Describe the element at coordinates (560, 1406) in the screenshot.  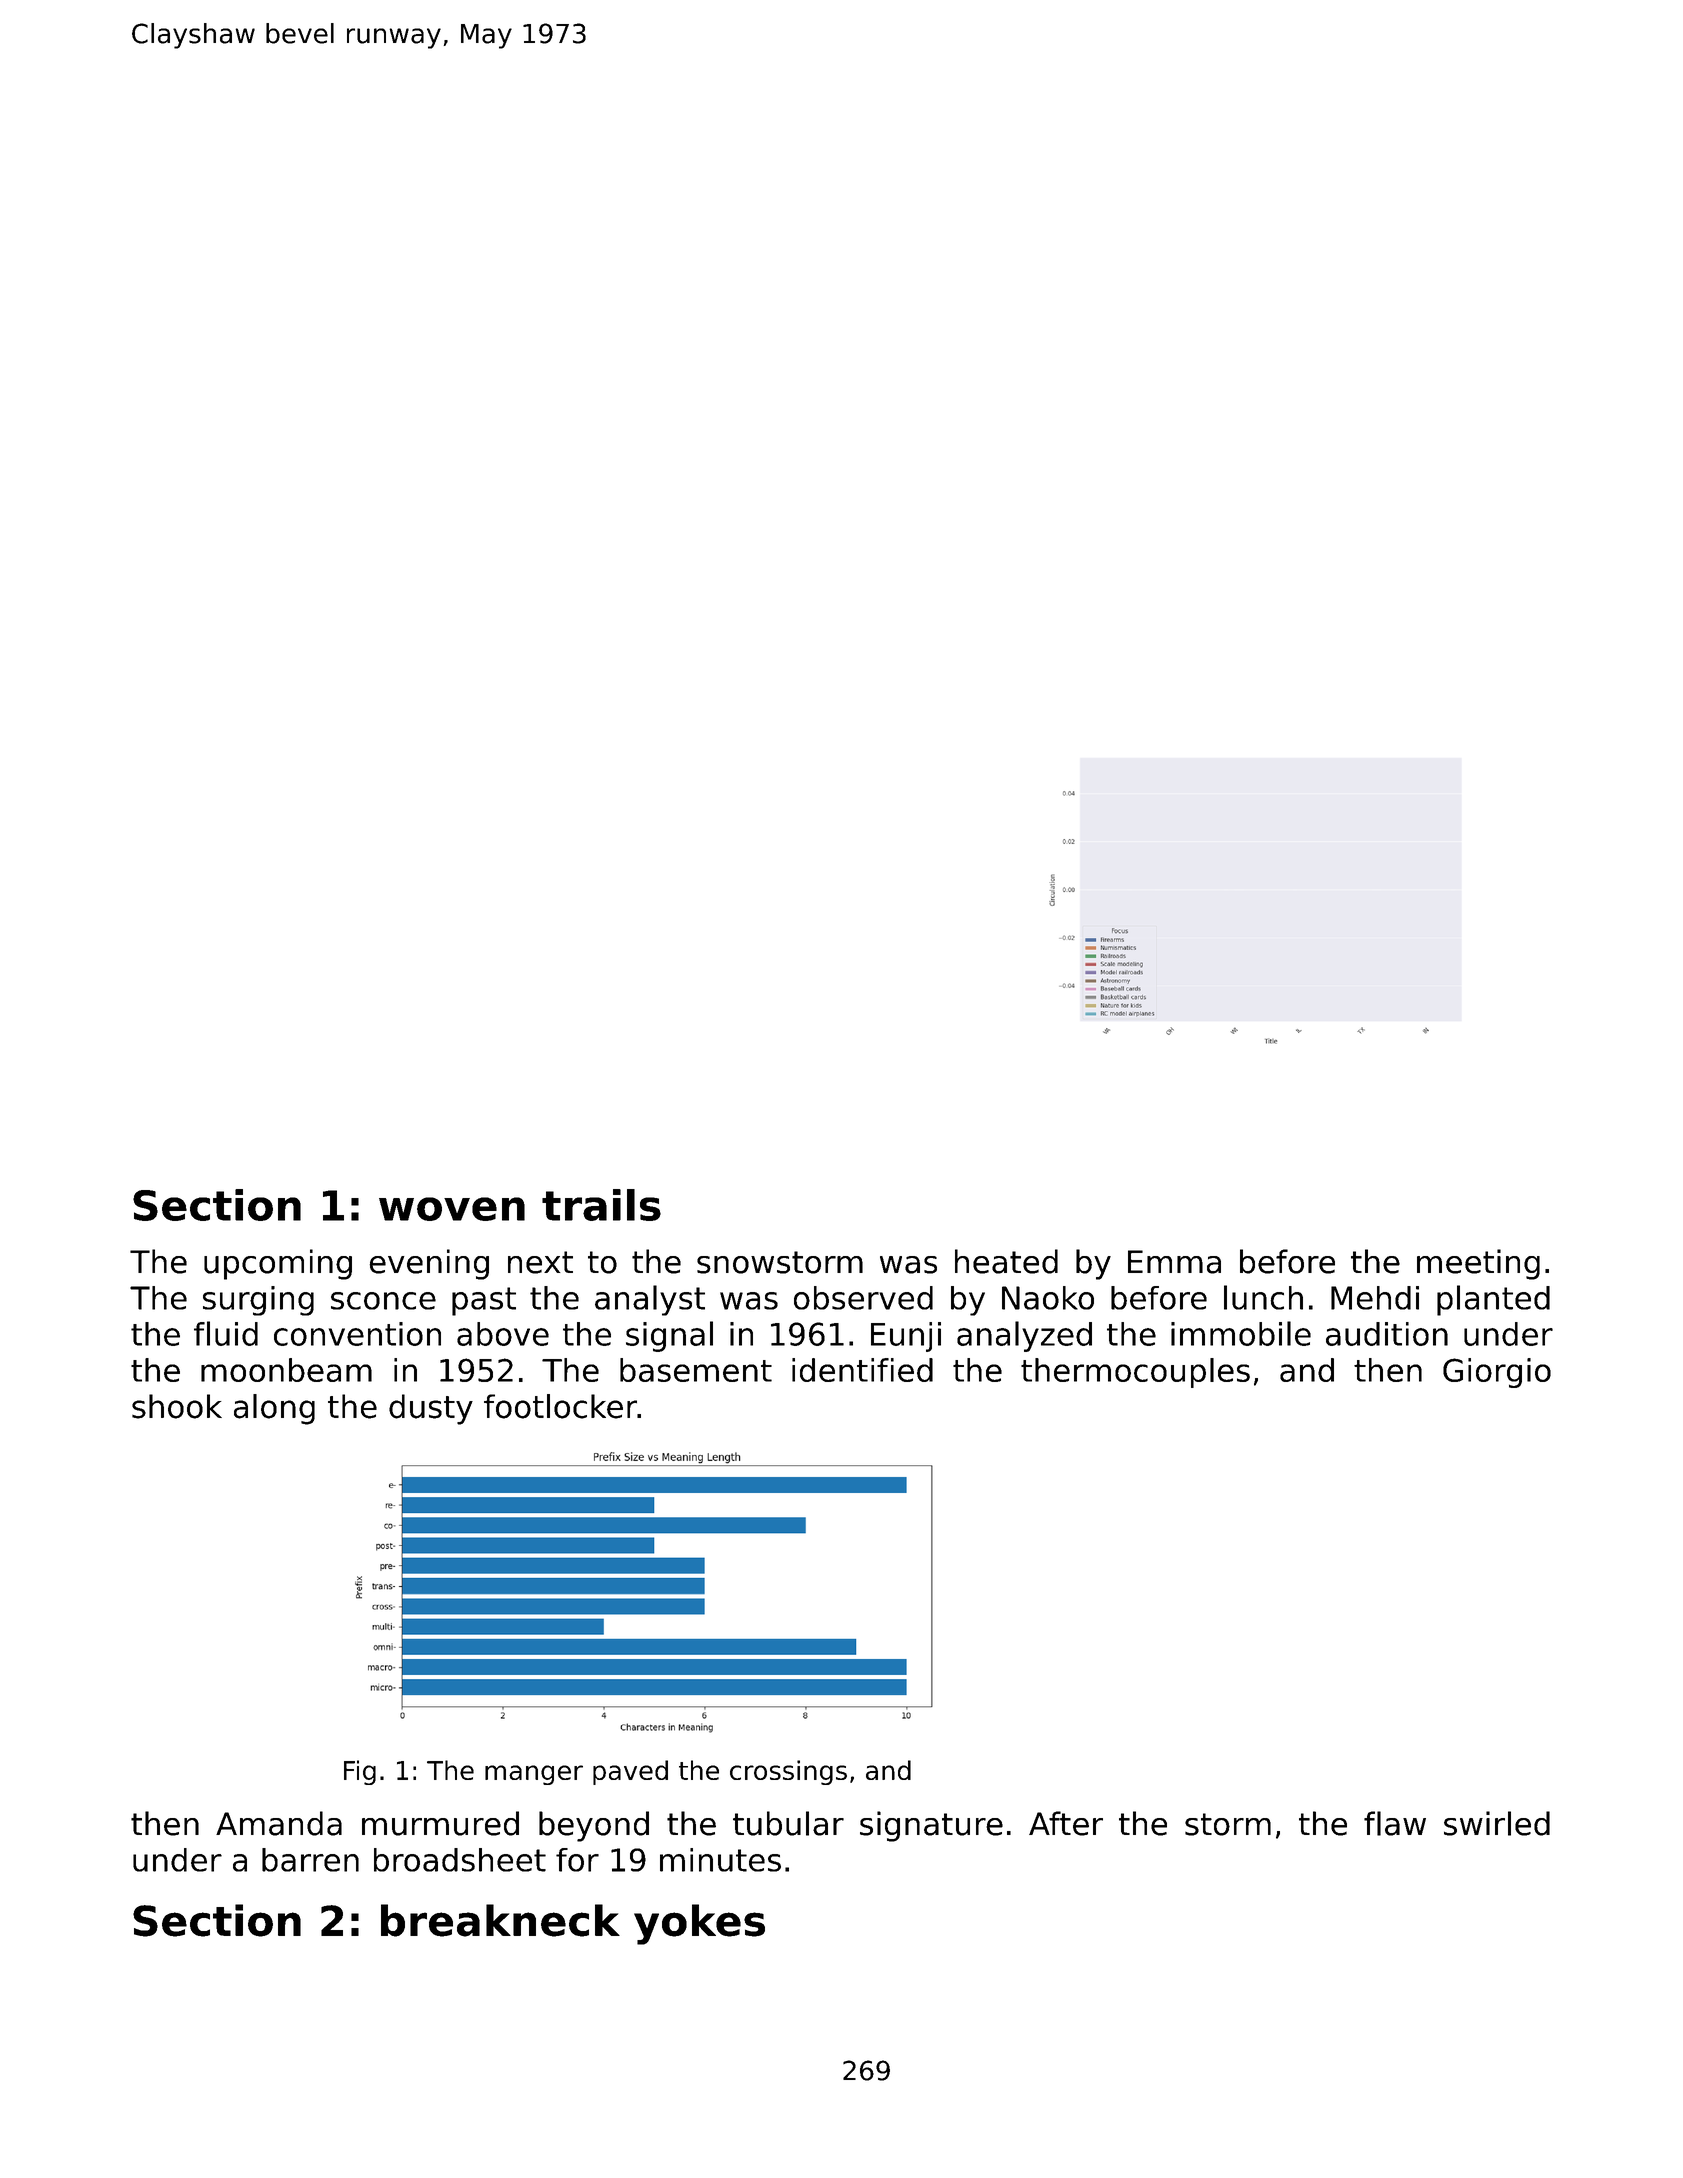
I see `footlocker` at that location.
